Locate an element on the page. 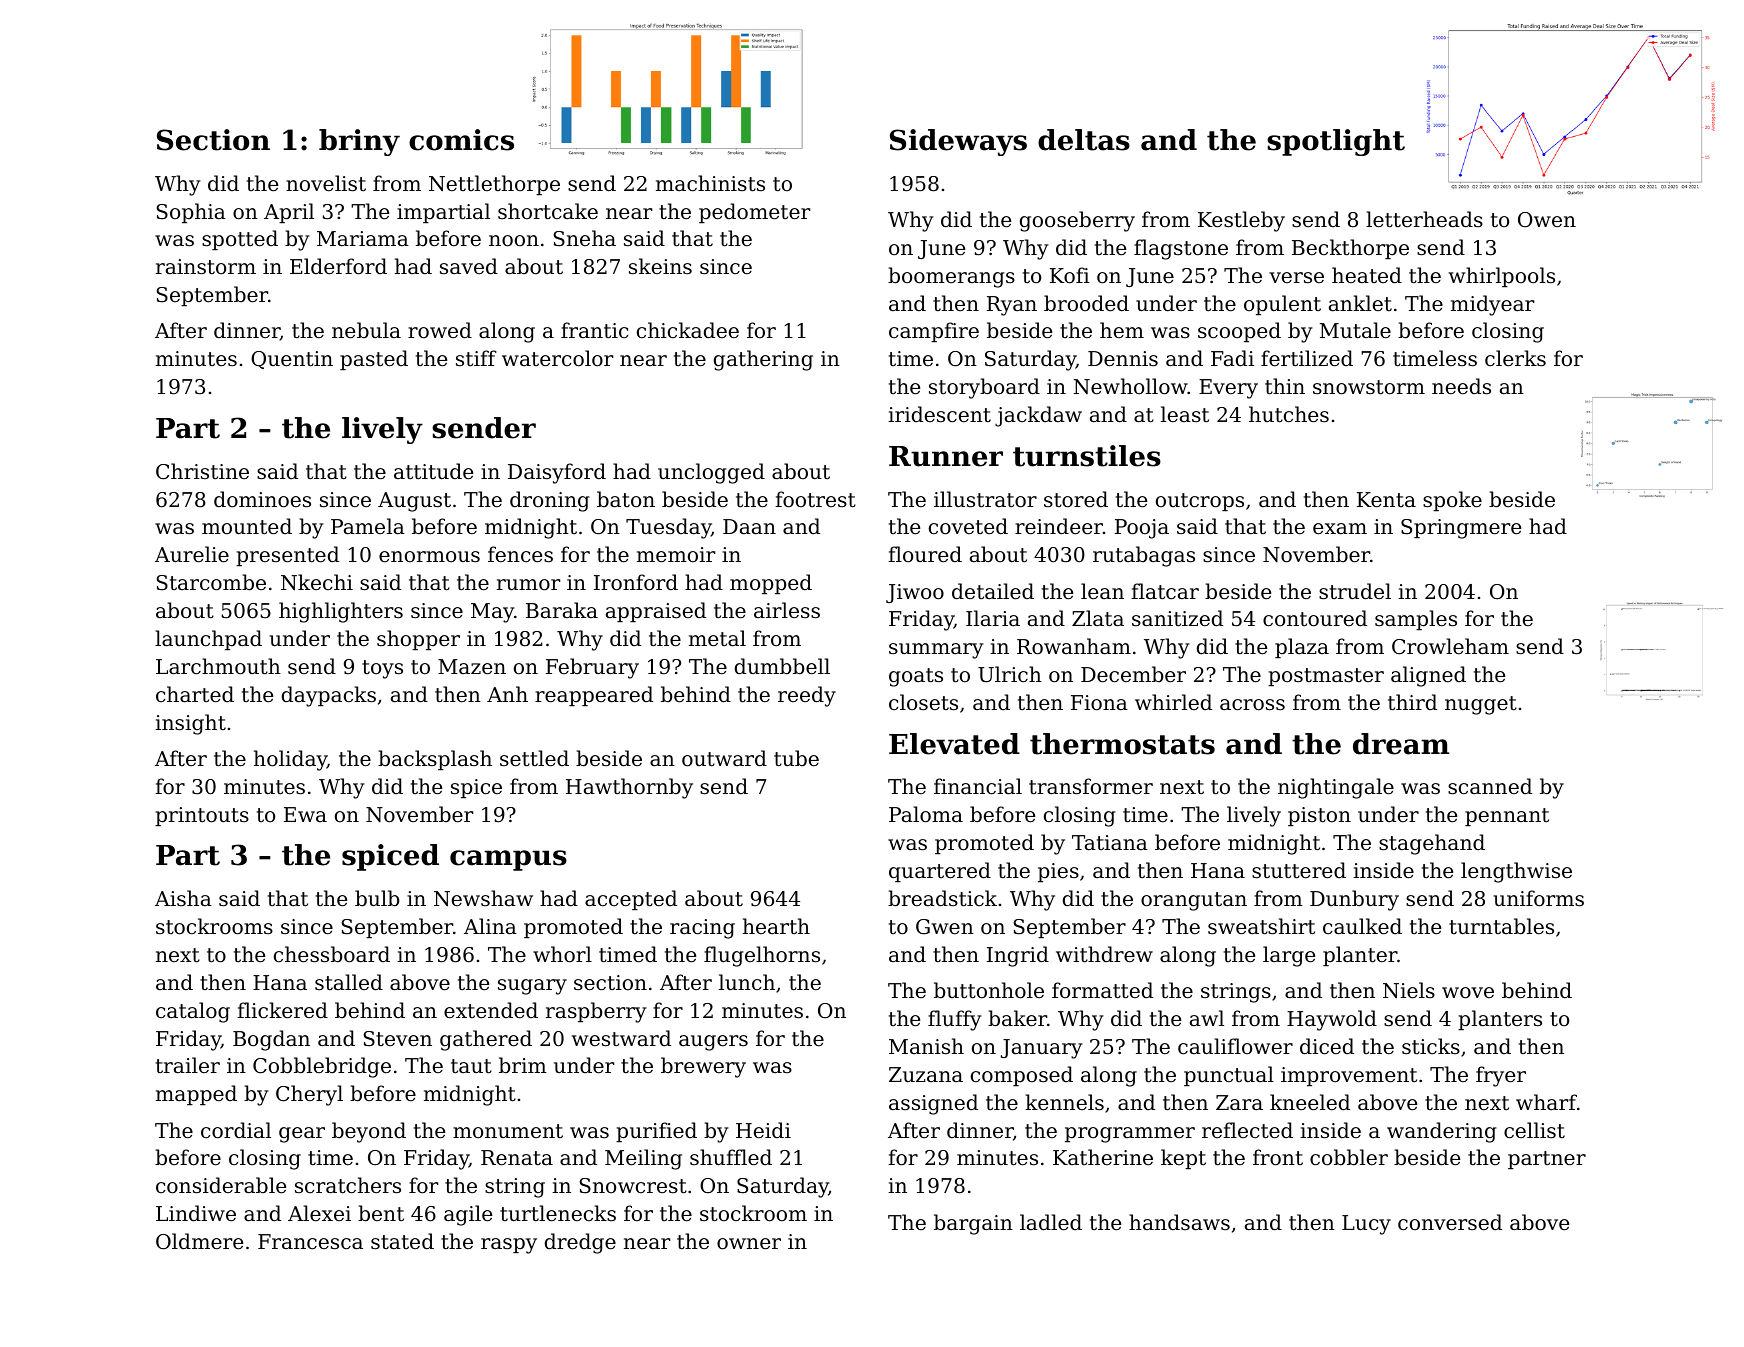 The width and height of the page is (1744, 1347). bargain is located at coordinates (973, 1224).
